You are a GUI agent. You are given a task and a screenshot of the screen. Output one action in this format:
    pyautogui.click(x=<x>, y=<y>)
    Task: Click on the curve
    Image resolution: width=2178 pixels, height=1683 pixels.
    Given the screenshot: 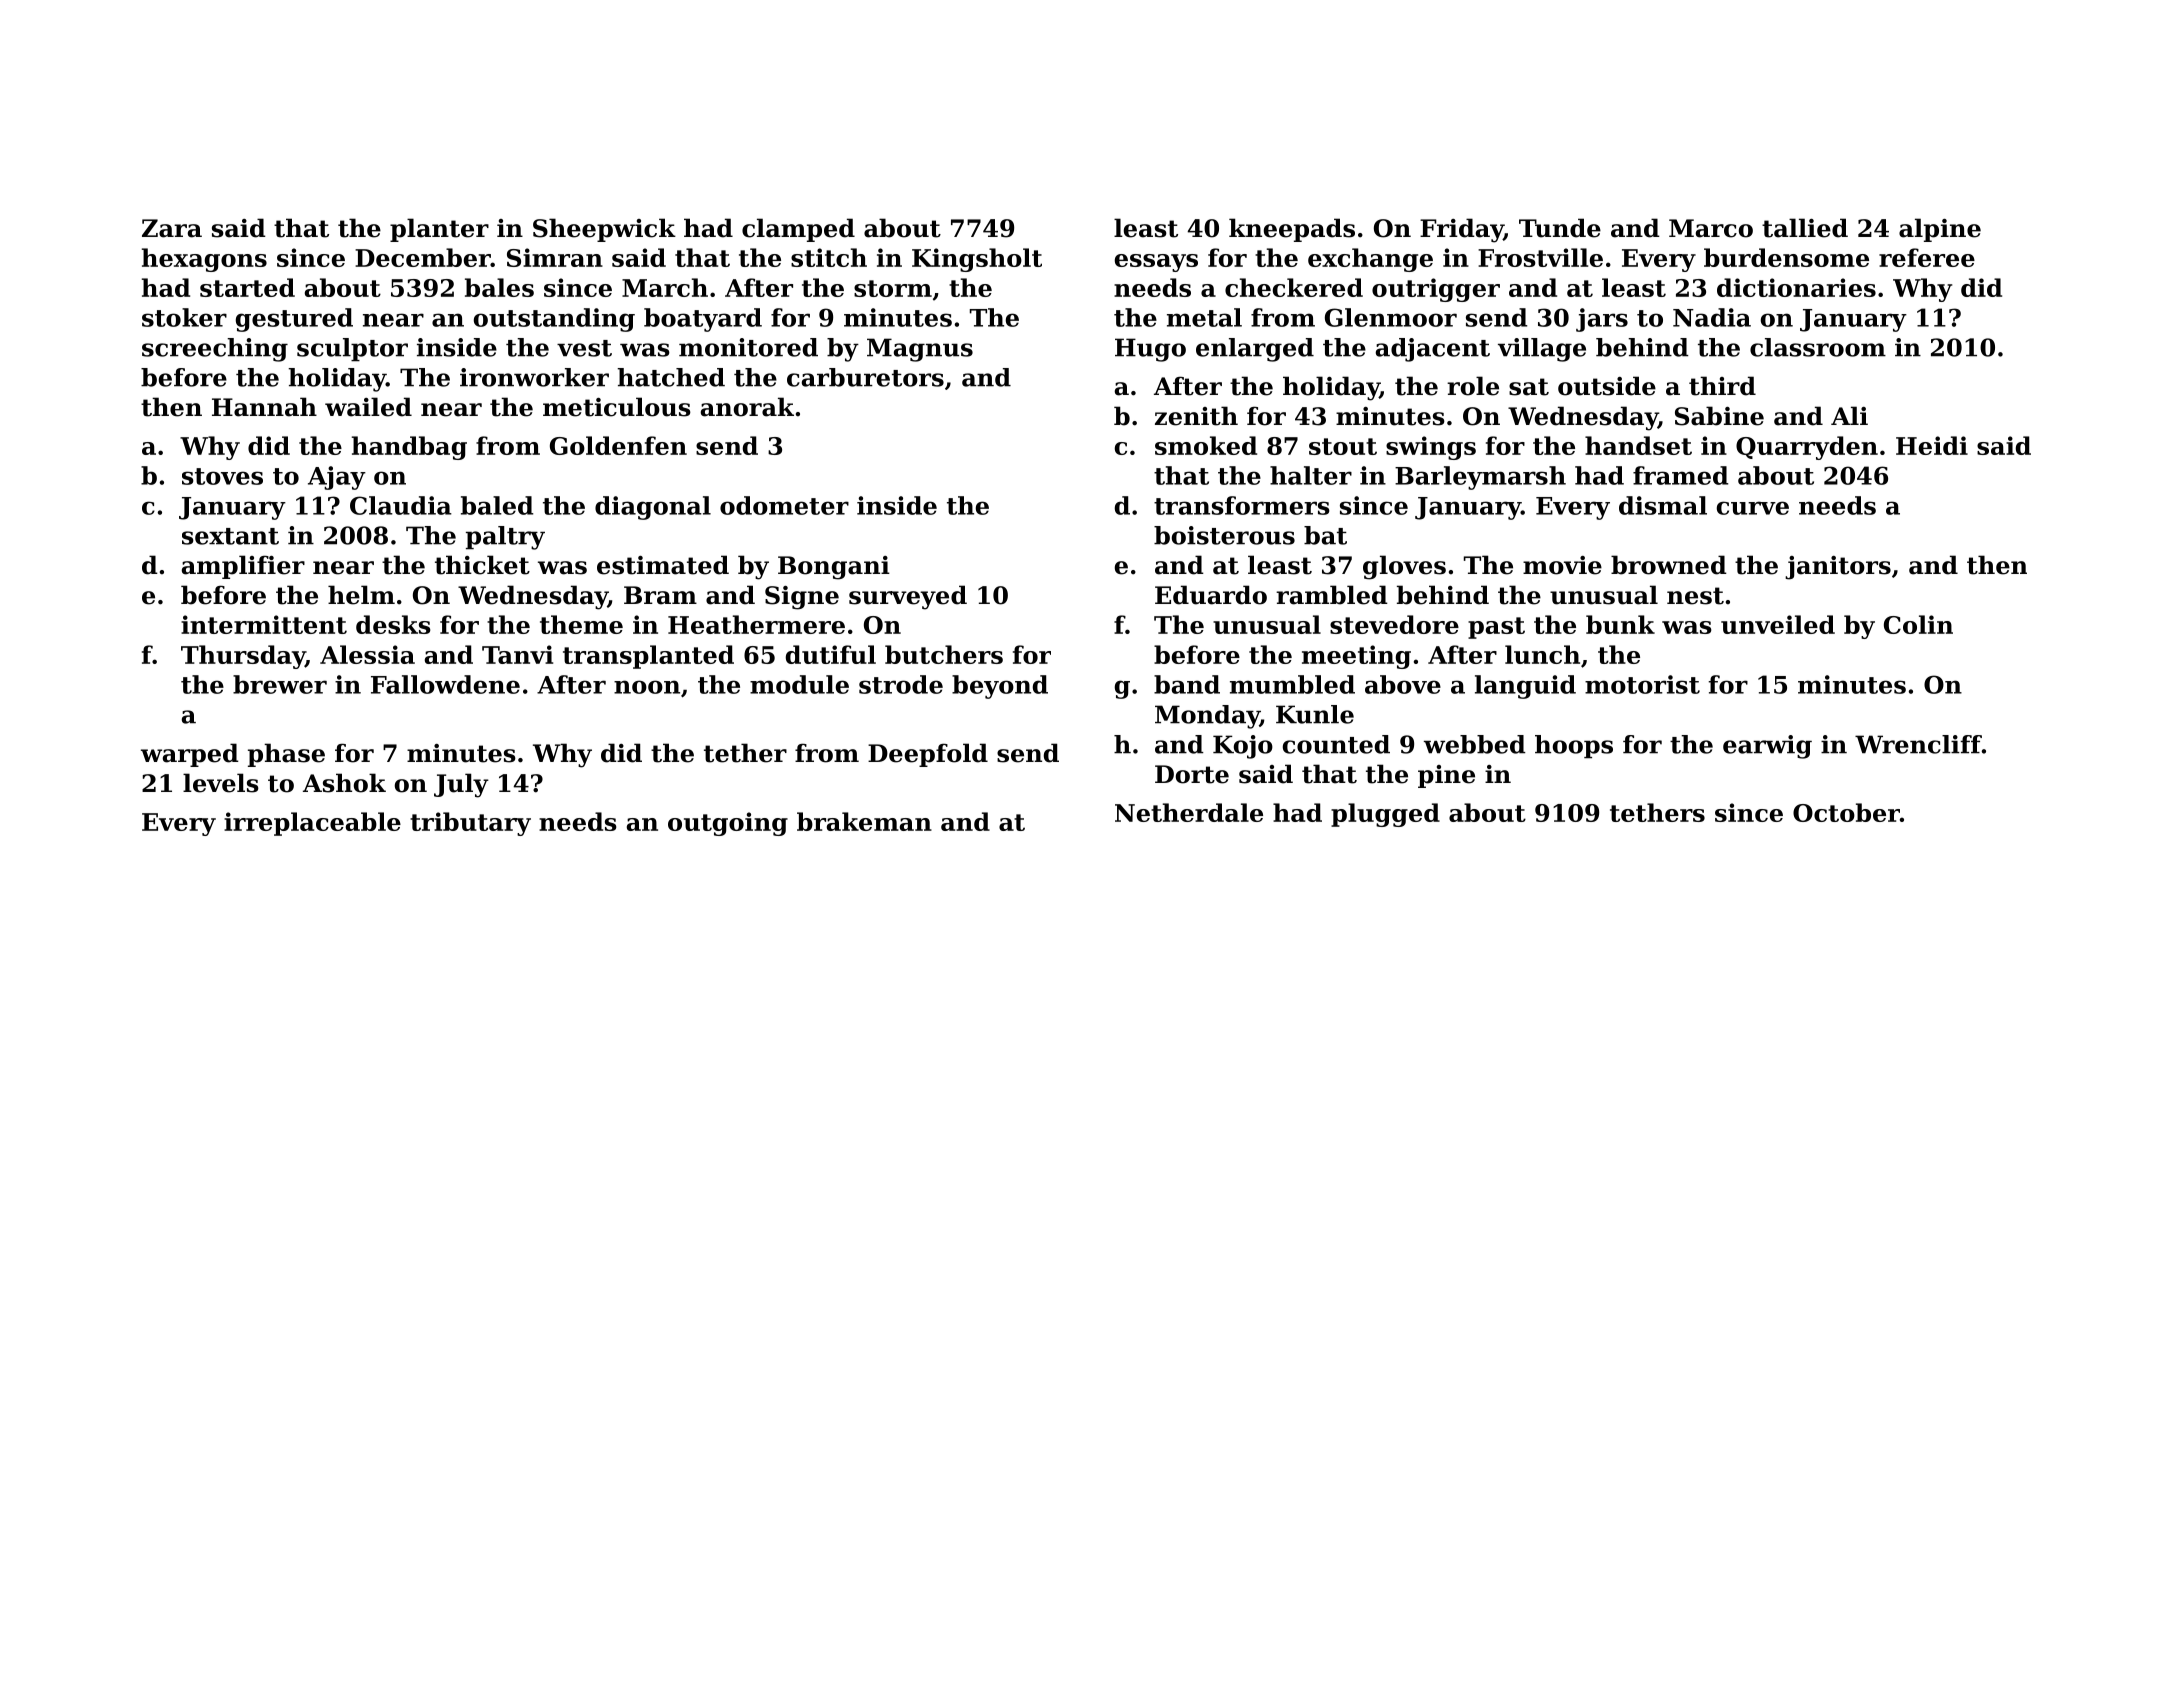 What is the action you would take?
    pyautogui.click(x=1753, y=508)
